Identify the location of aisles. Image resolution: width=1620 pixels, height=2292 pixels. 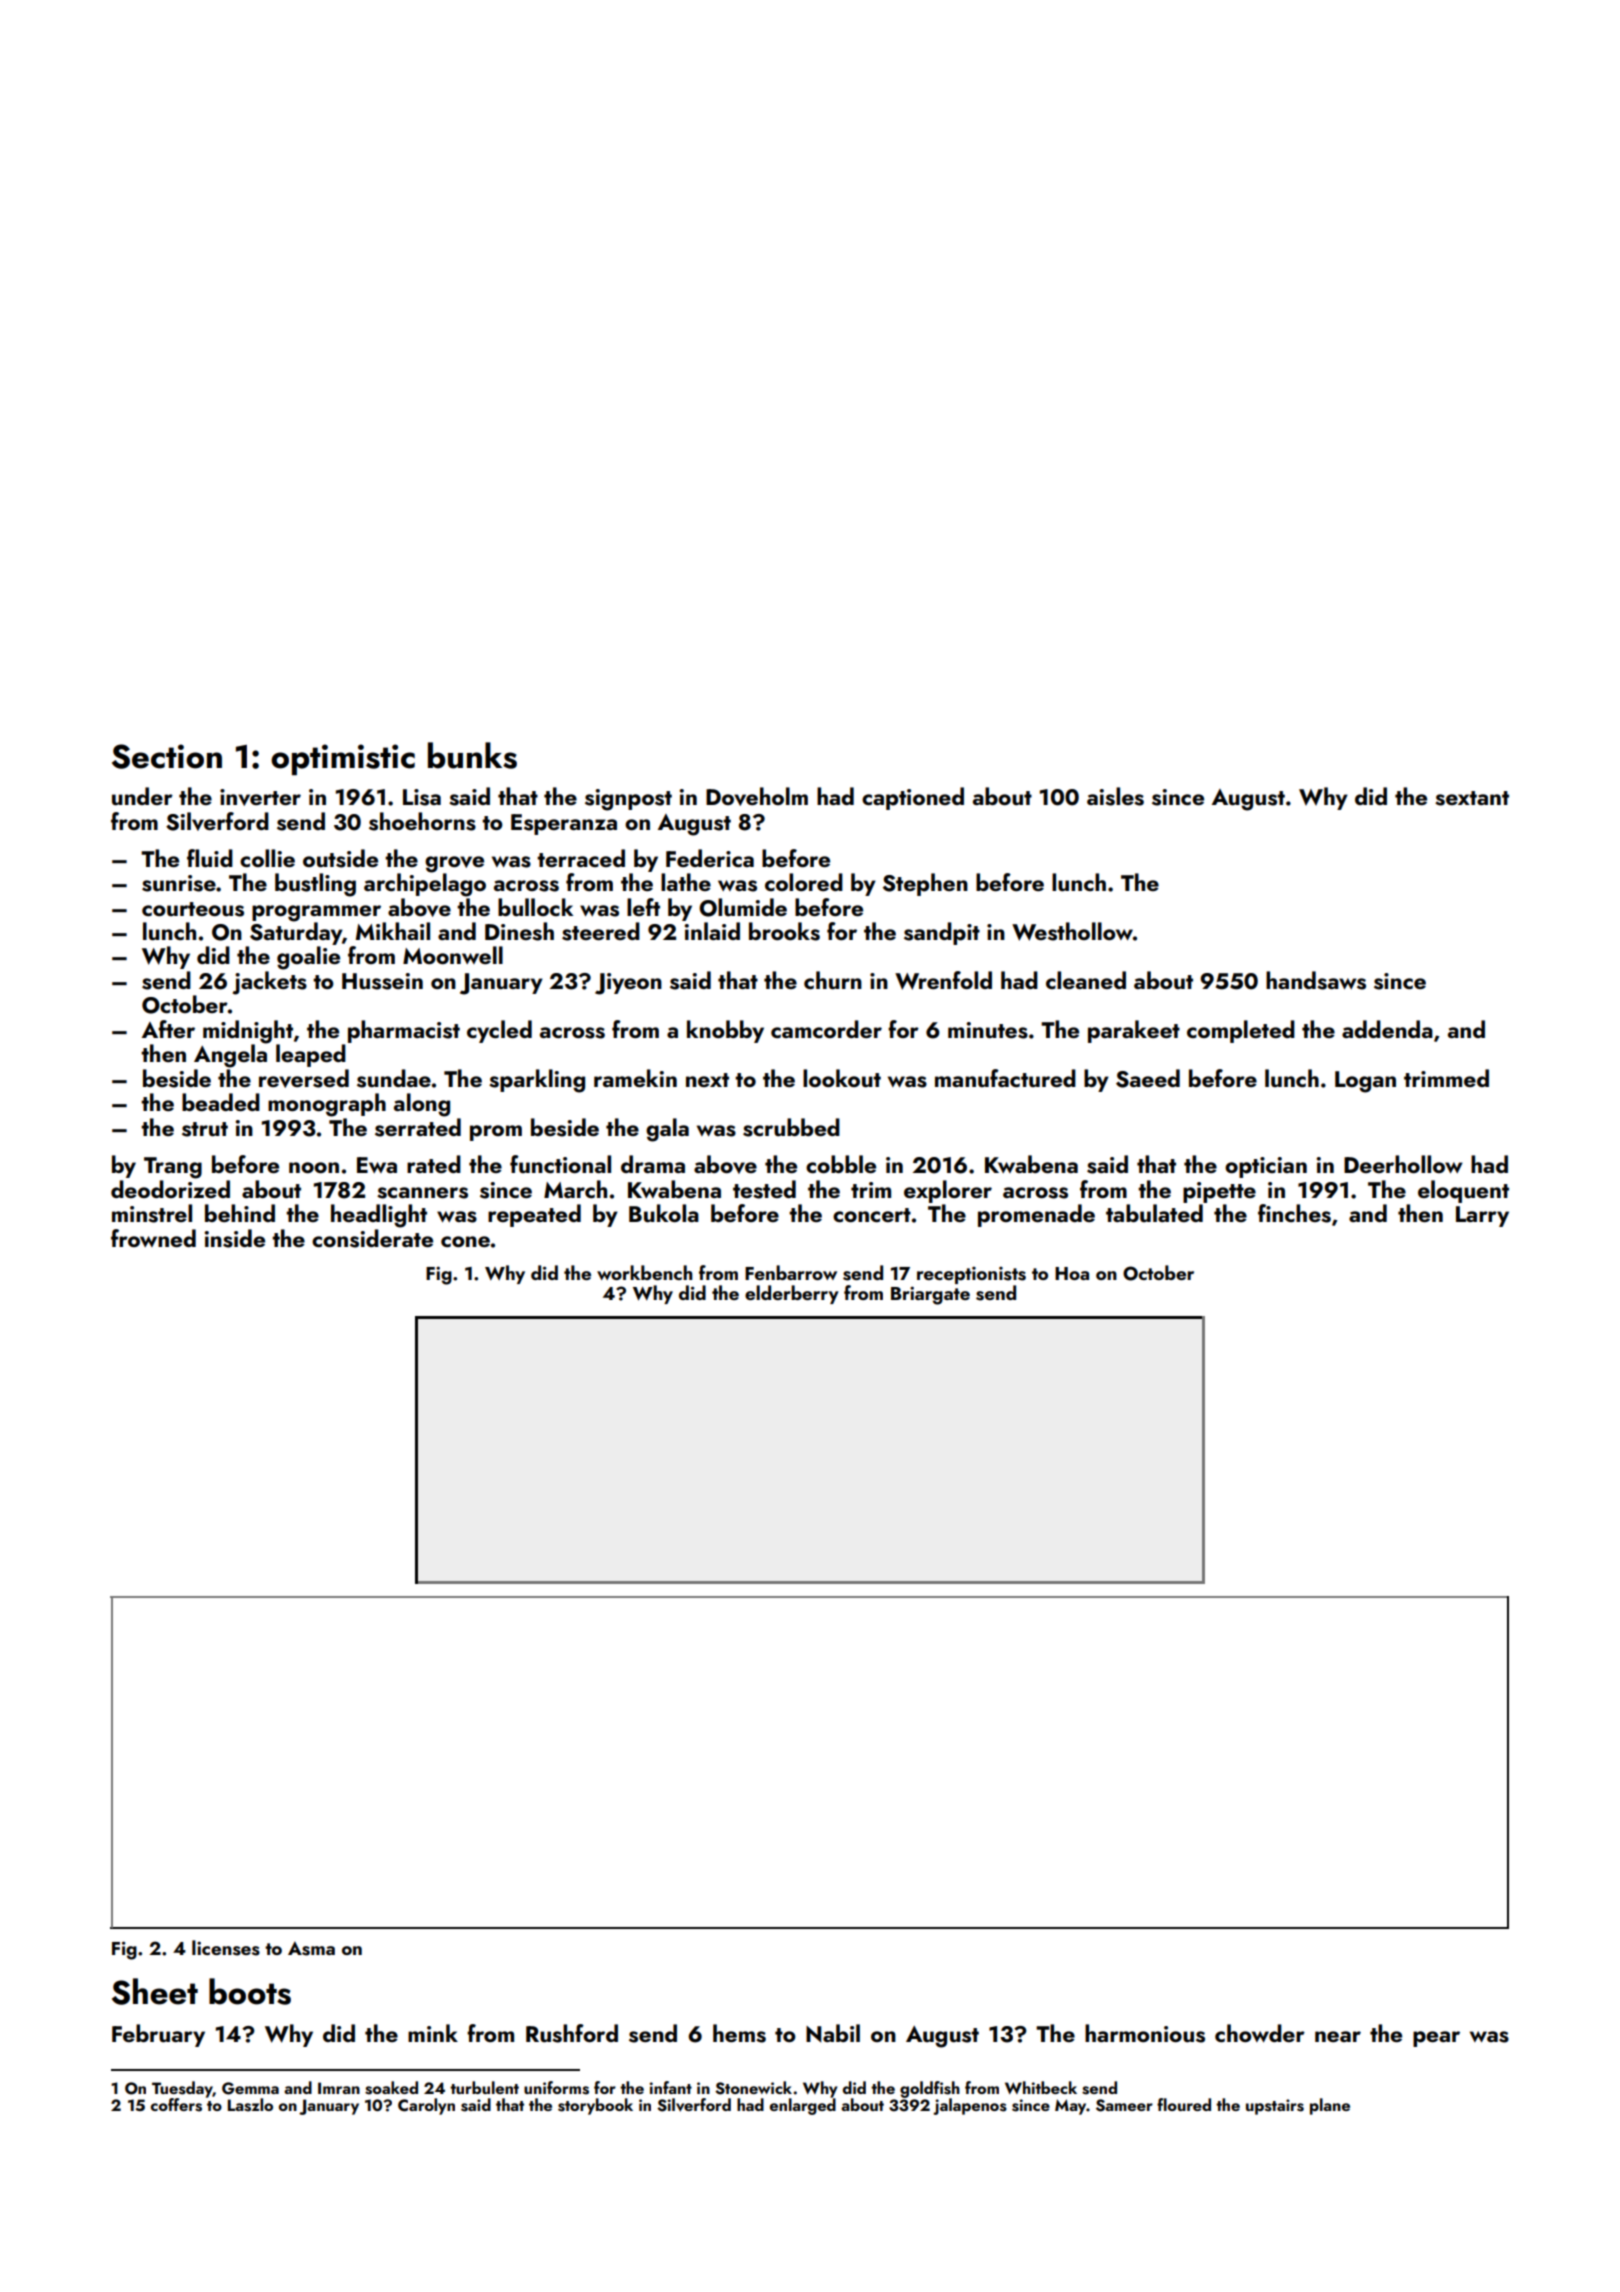
(1115, 796).
